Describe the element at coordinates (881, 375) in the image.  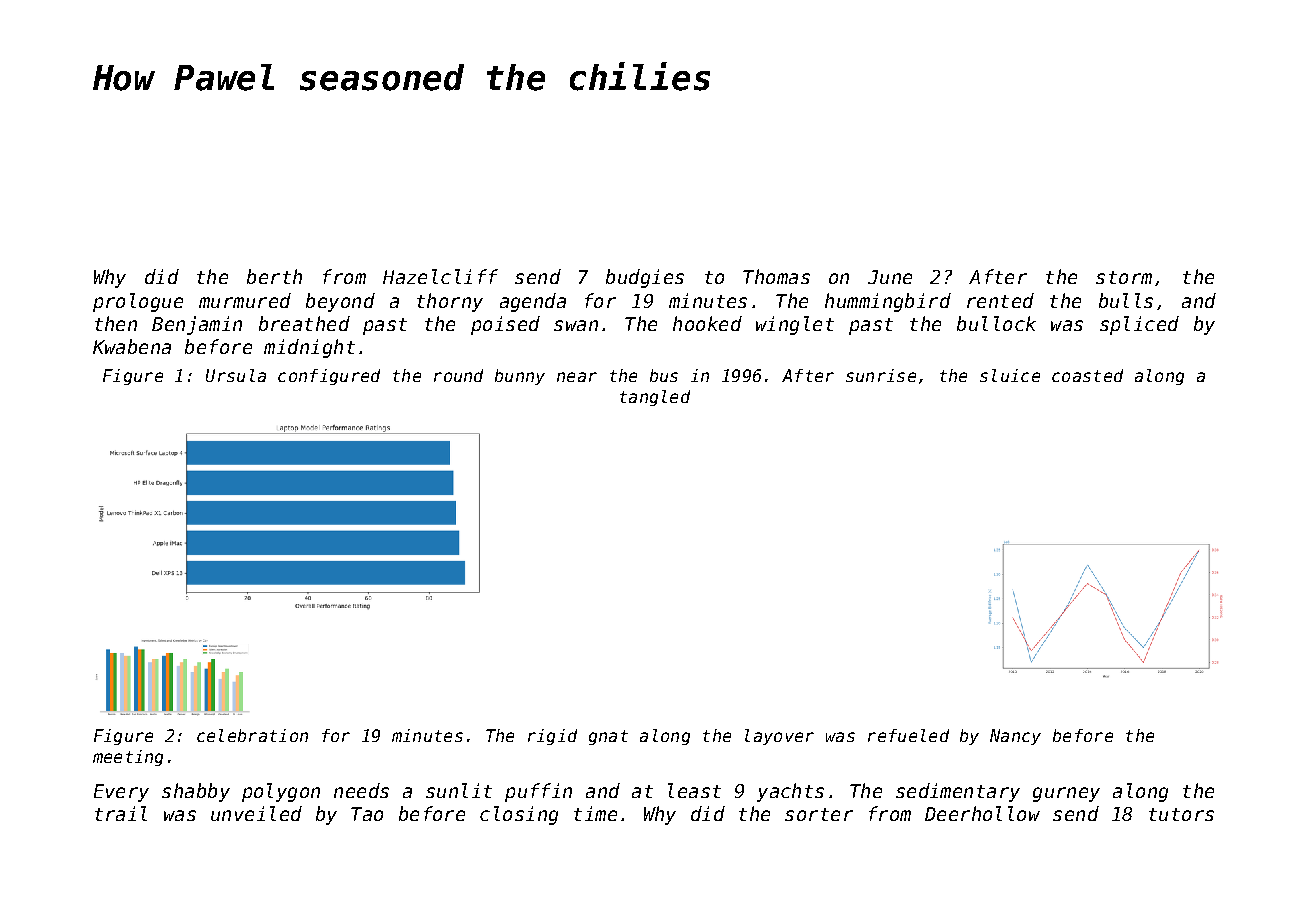
I see `sunrise` at that location.
